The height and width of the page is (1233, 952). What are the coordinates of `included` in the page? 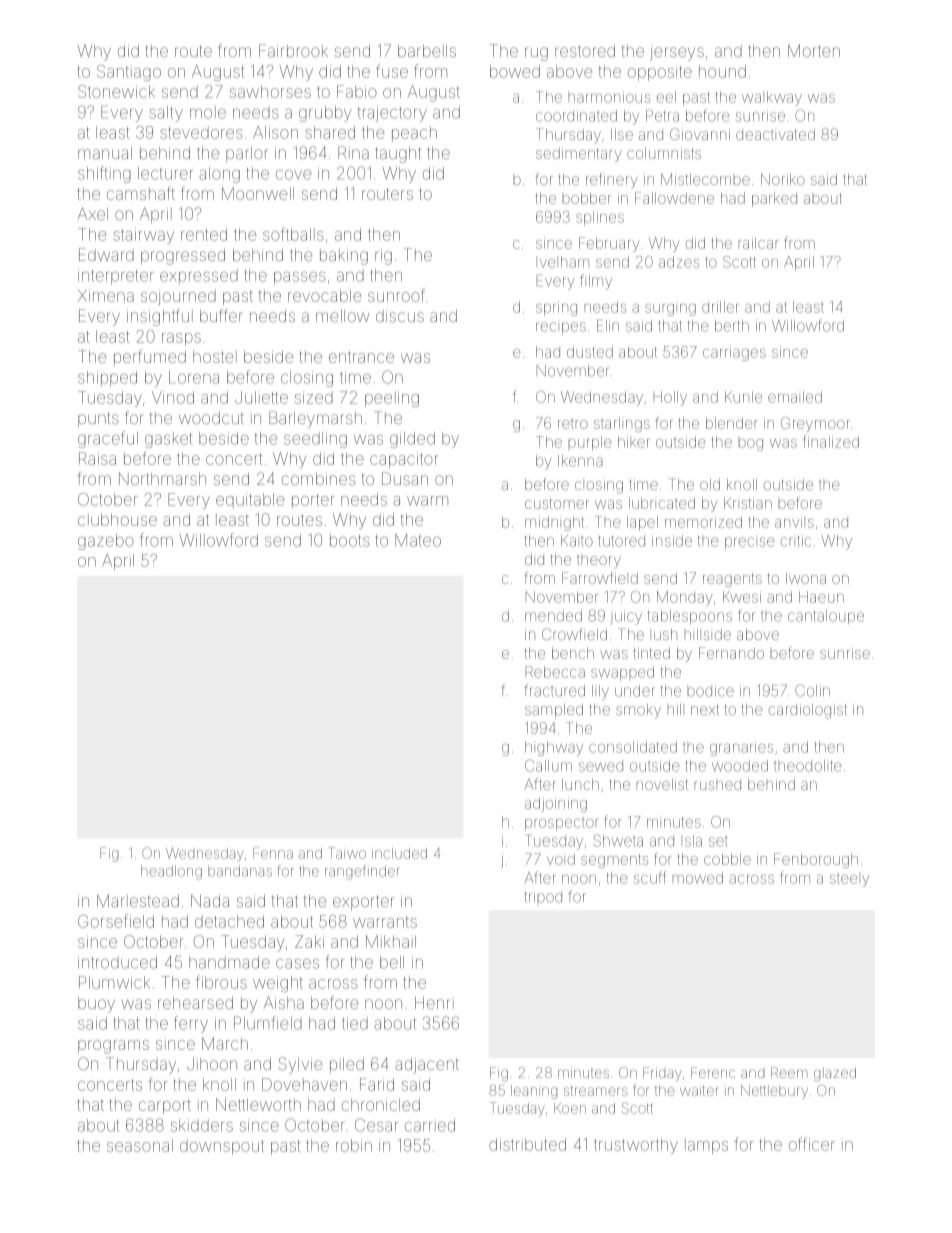 It's located at (399, 853).
